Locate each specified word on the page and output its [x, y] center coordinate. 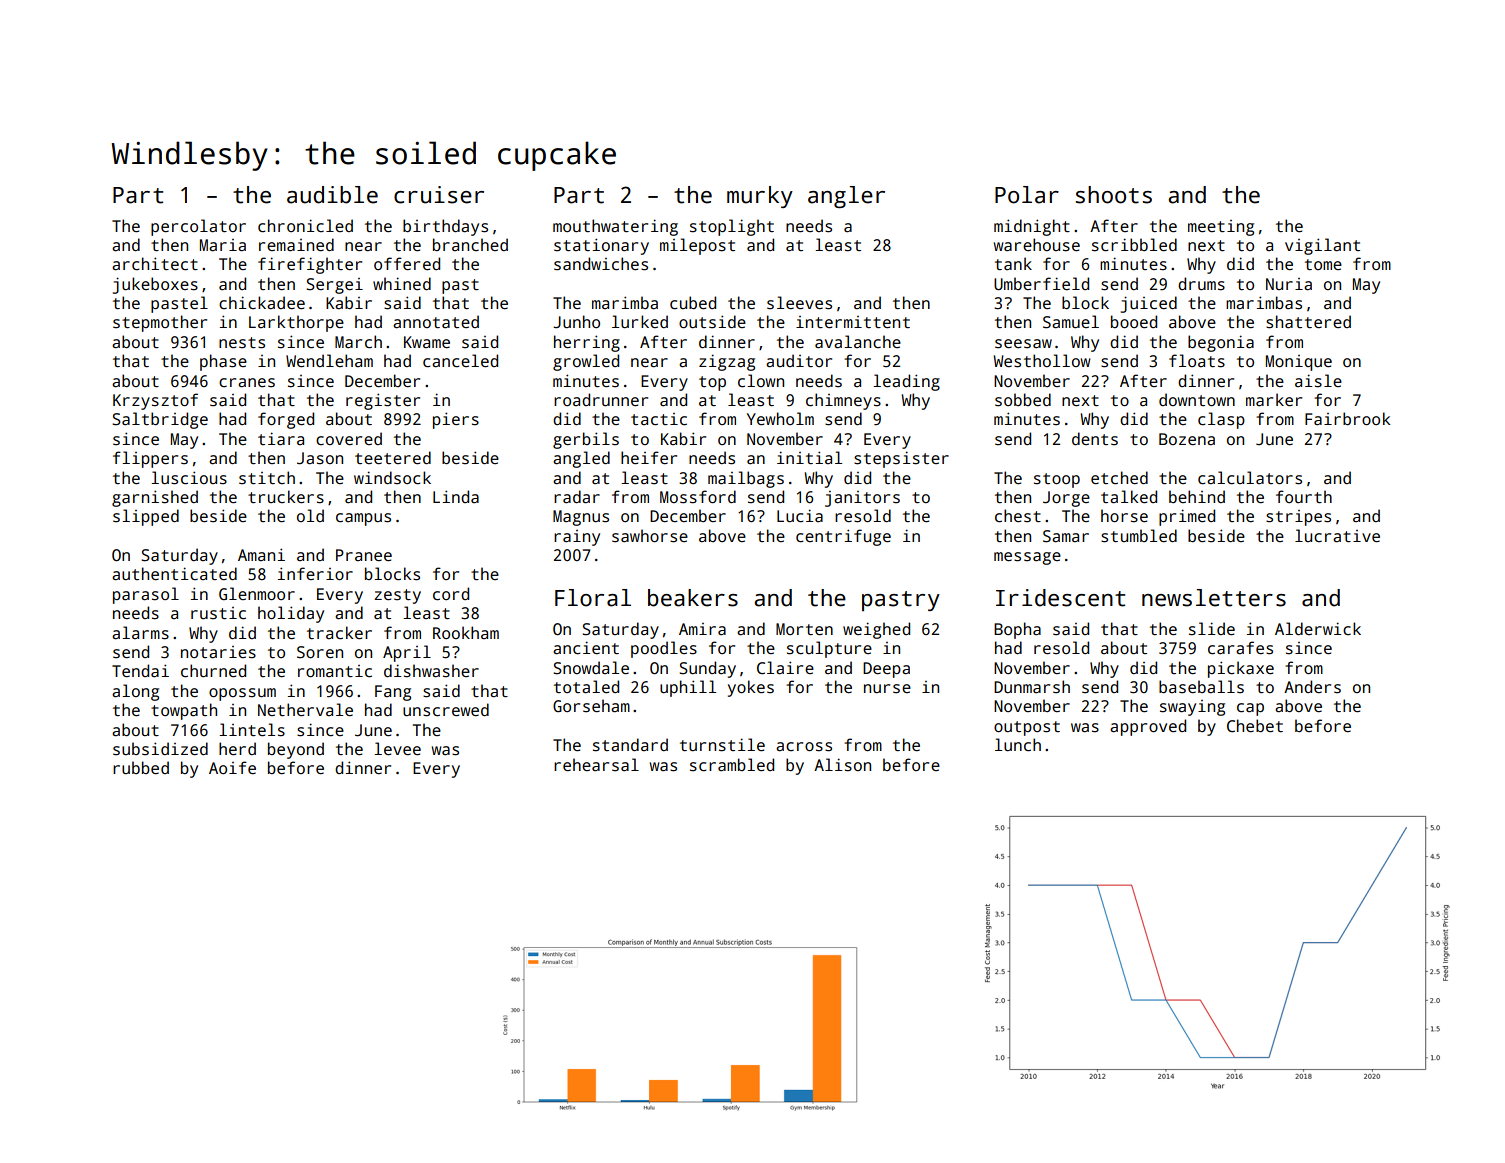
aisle [1318, 381]
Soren [320, 652]
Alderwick [1318, 629]
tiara [281, 439]
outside [712, 322]
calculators [1250, 478]
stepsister [901, 459]
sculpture [829, 649]
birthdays [445, 227]
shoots [1114, 195]
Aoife [232, 767]
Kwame [427, 342]
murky [760, 197]
